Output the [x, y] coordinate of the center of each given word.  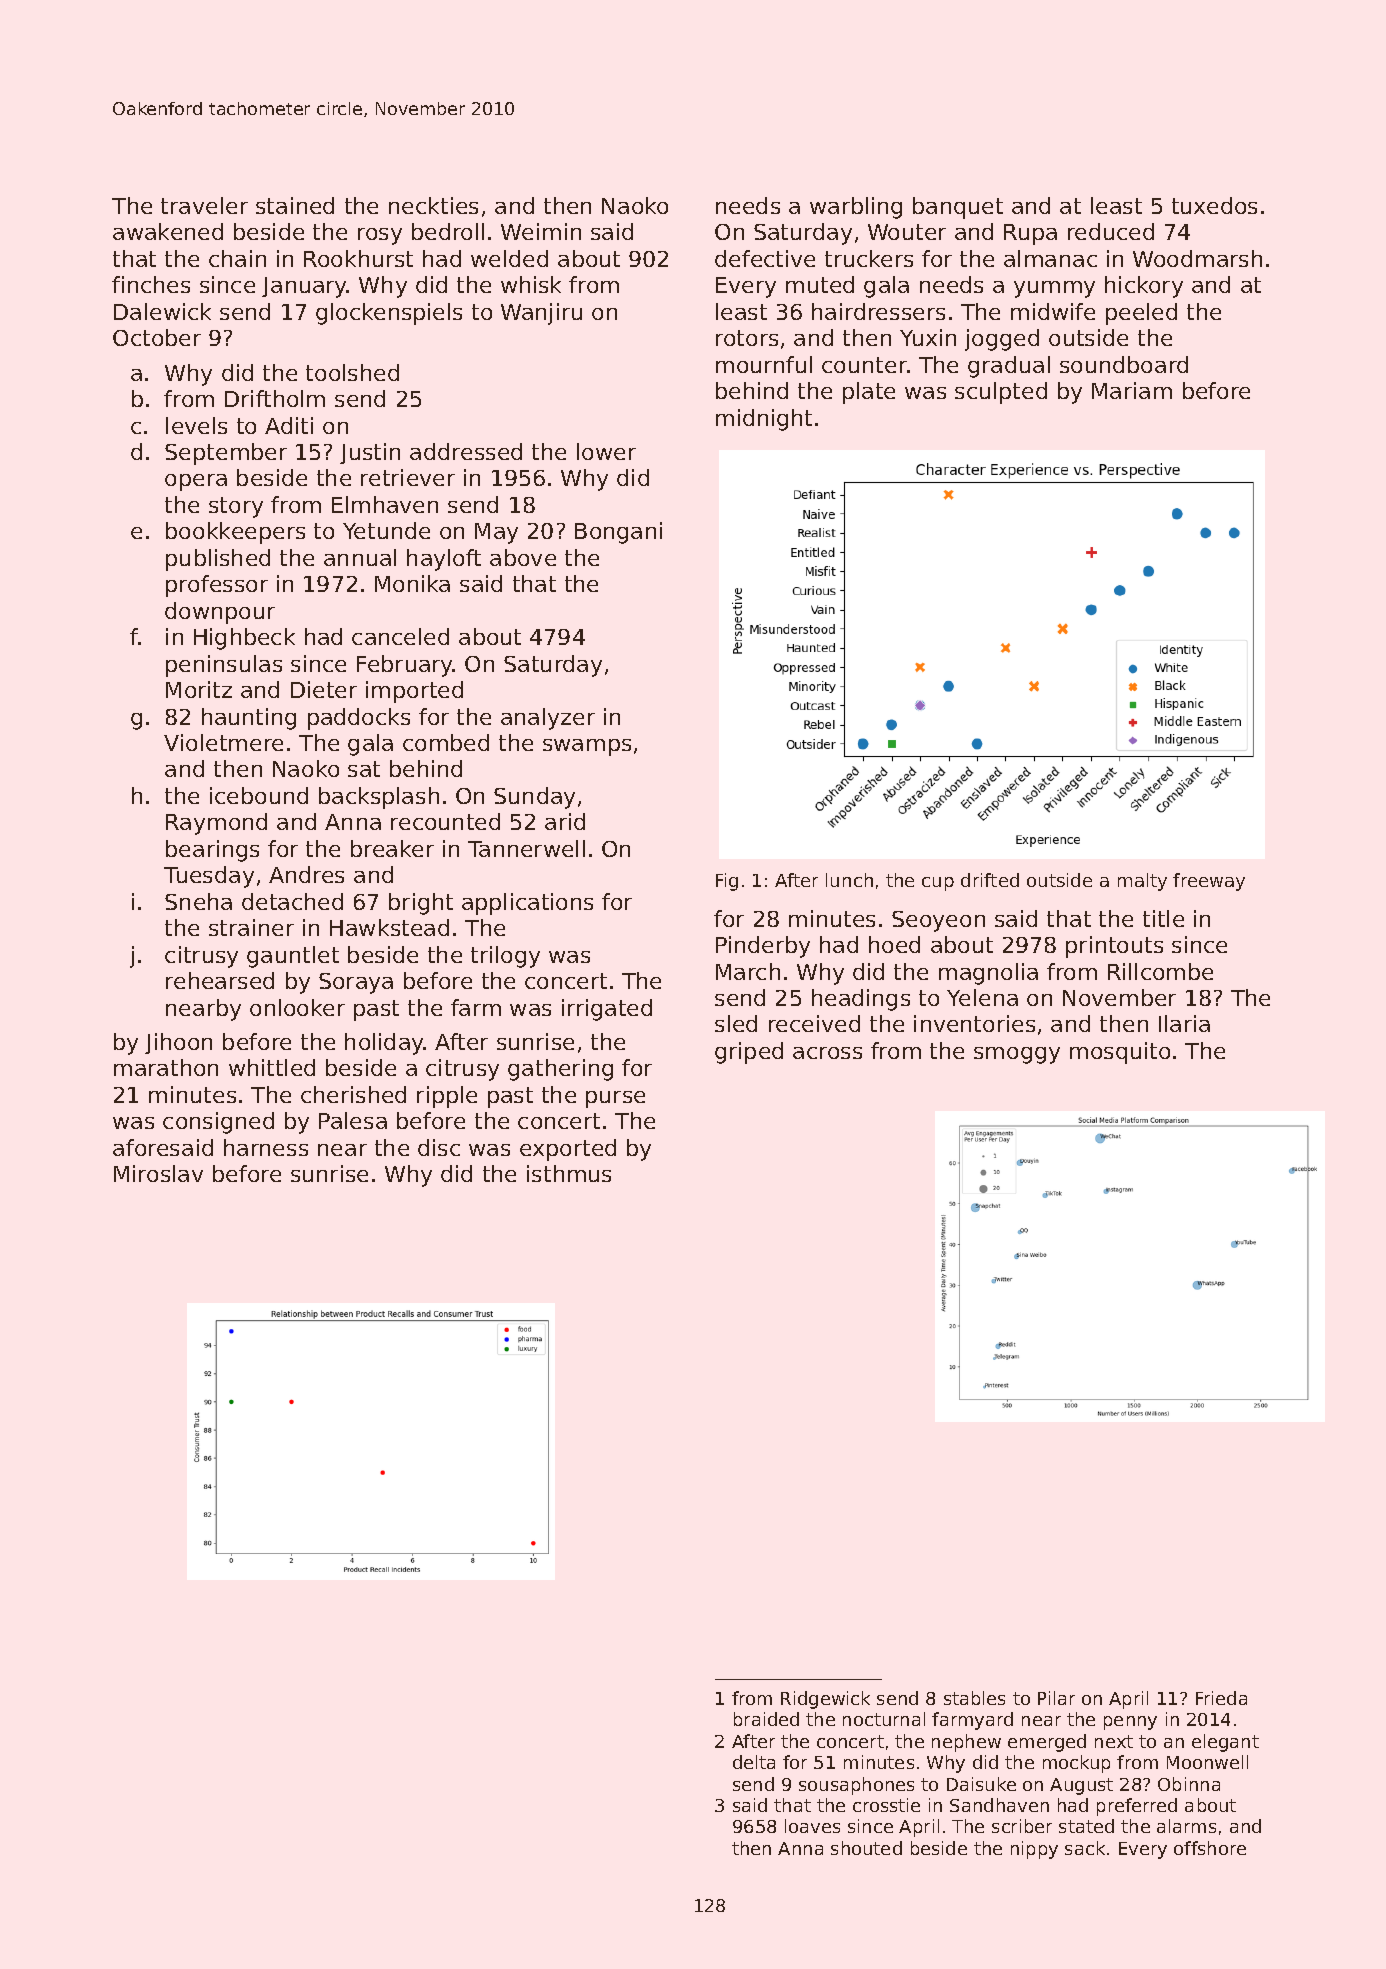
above [523, 557]
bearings [212, 851]
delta [754, 1762]
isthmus [569, 1173]
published [218, 560]
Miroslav [158, 1173]
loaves [812, 1826]
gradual [1009, 367]
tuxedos [1214, 205]
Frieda [1221, 1698]
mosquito [1120, 1053]
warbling [856, 208]
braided [766, 1719]
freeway [1209, 882]
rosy [380, 236]
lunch [849, 880]
